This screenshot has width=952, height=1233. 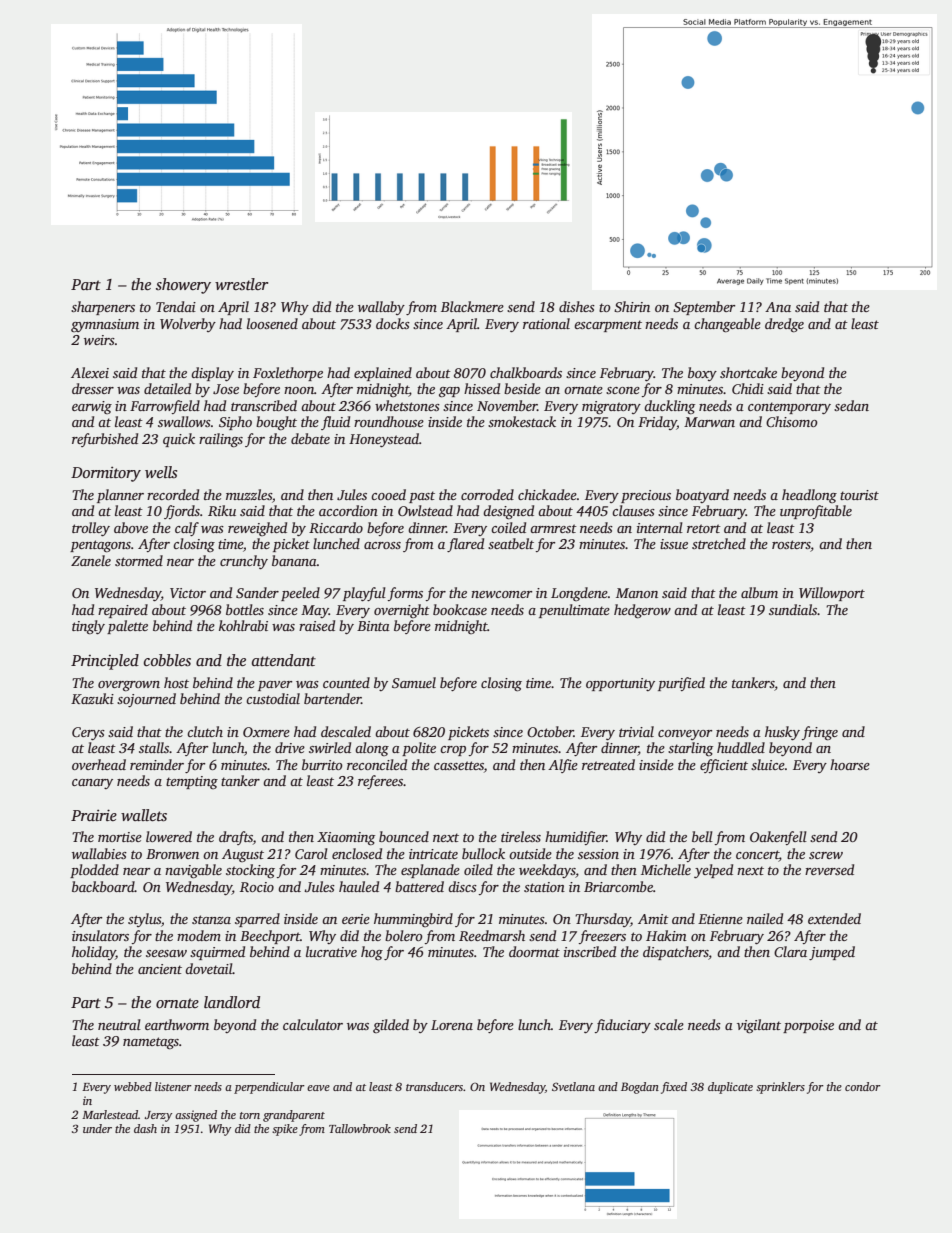 What do you see at coordinates (90, 372) in the screenshot?
I see `Alexei` at bounding box center [90, 372].
